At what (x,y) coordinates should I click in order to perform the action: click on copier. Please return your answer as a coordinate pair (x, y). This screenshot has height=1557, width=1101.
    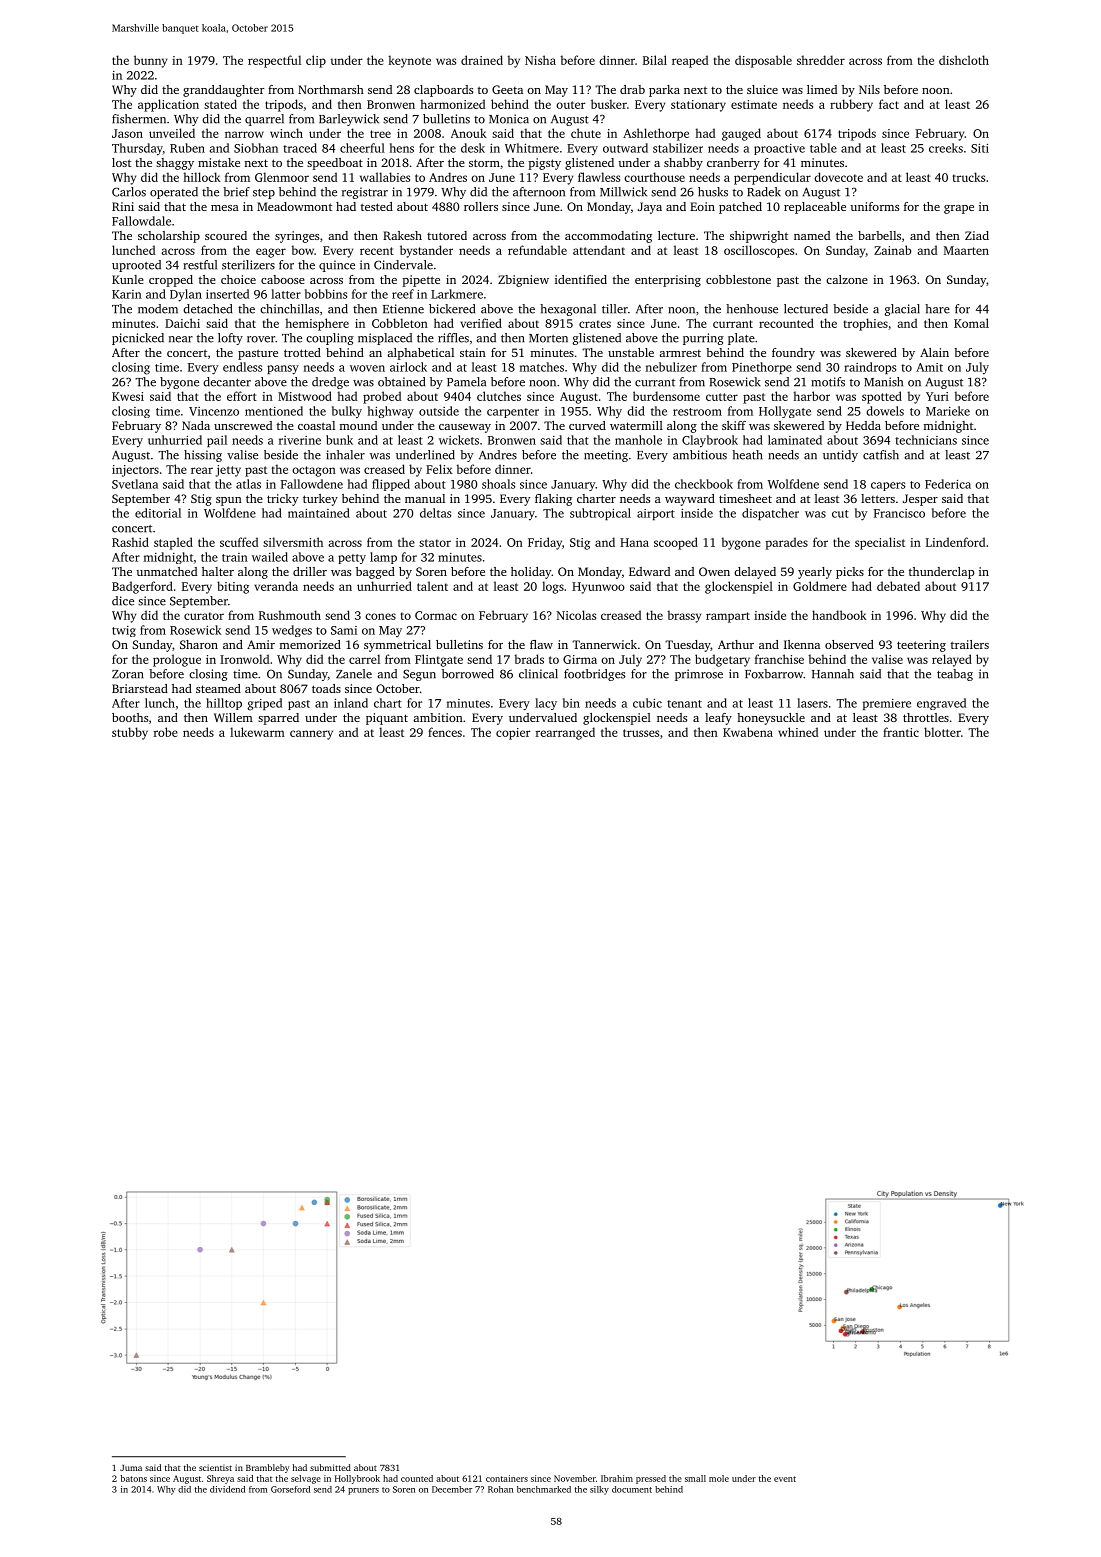
    Looking at the image, I should click on (513, 734).
